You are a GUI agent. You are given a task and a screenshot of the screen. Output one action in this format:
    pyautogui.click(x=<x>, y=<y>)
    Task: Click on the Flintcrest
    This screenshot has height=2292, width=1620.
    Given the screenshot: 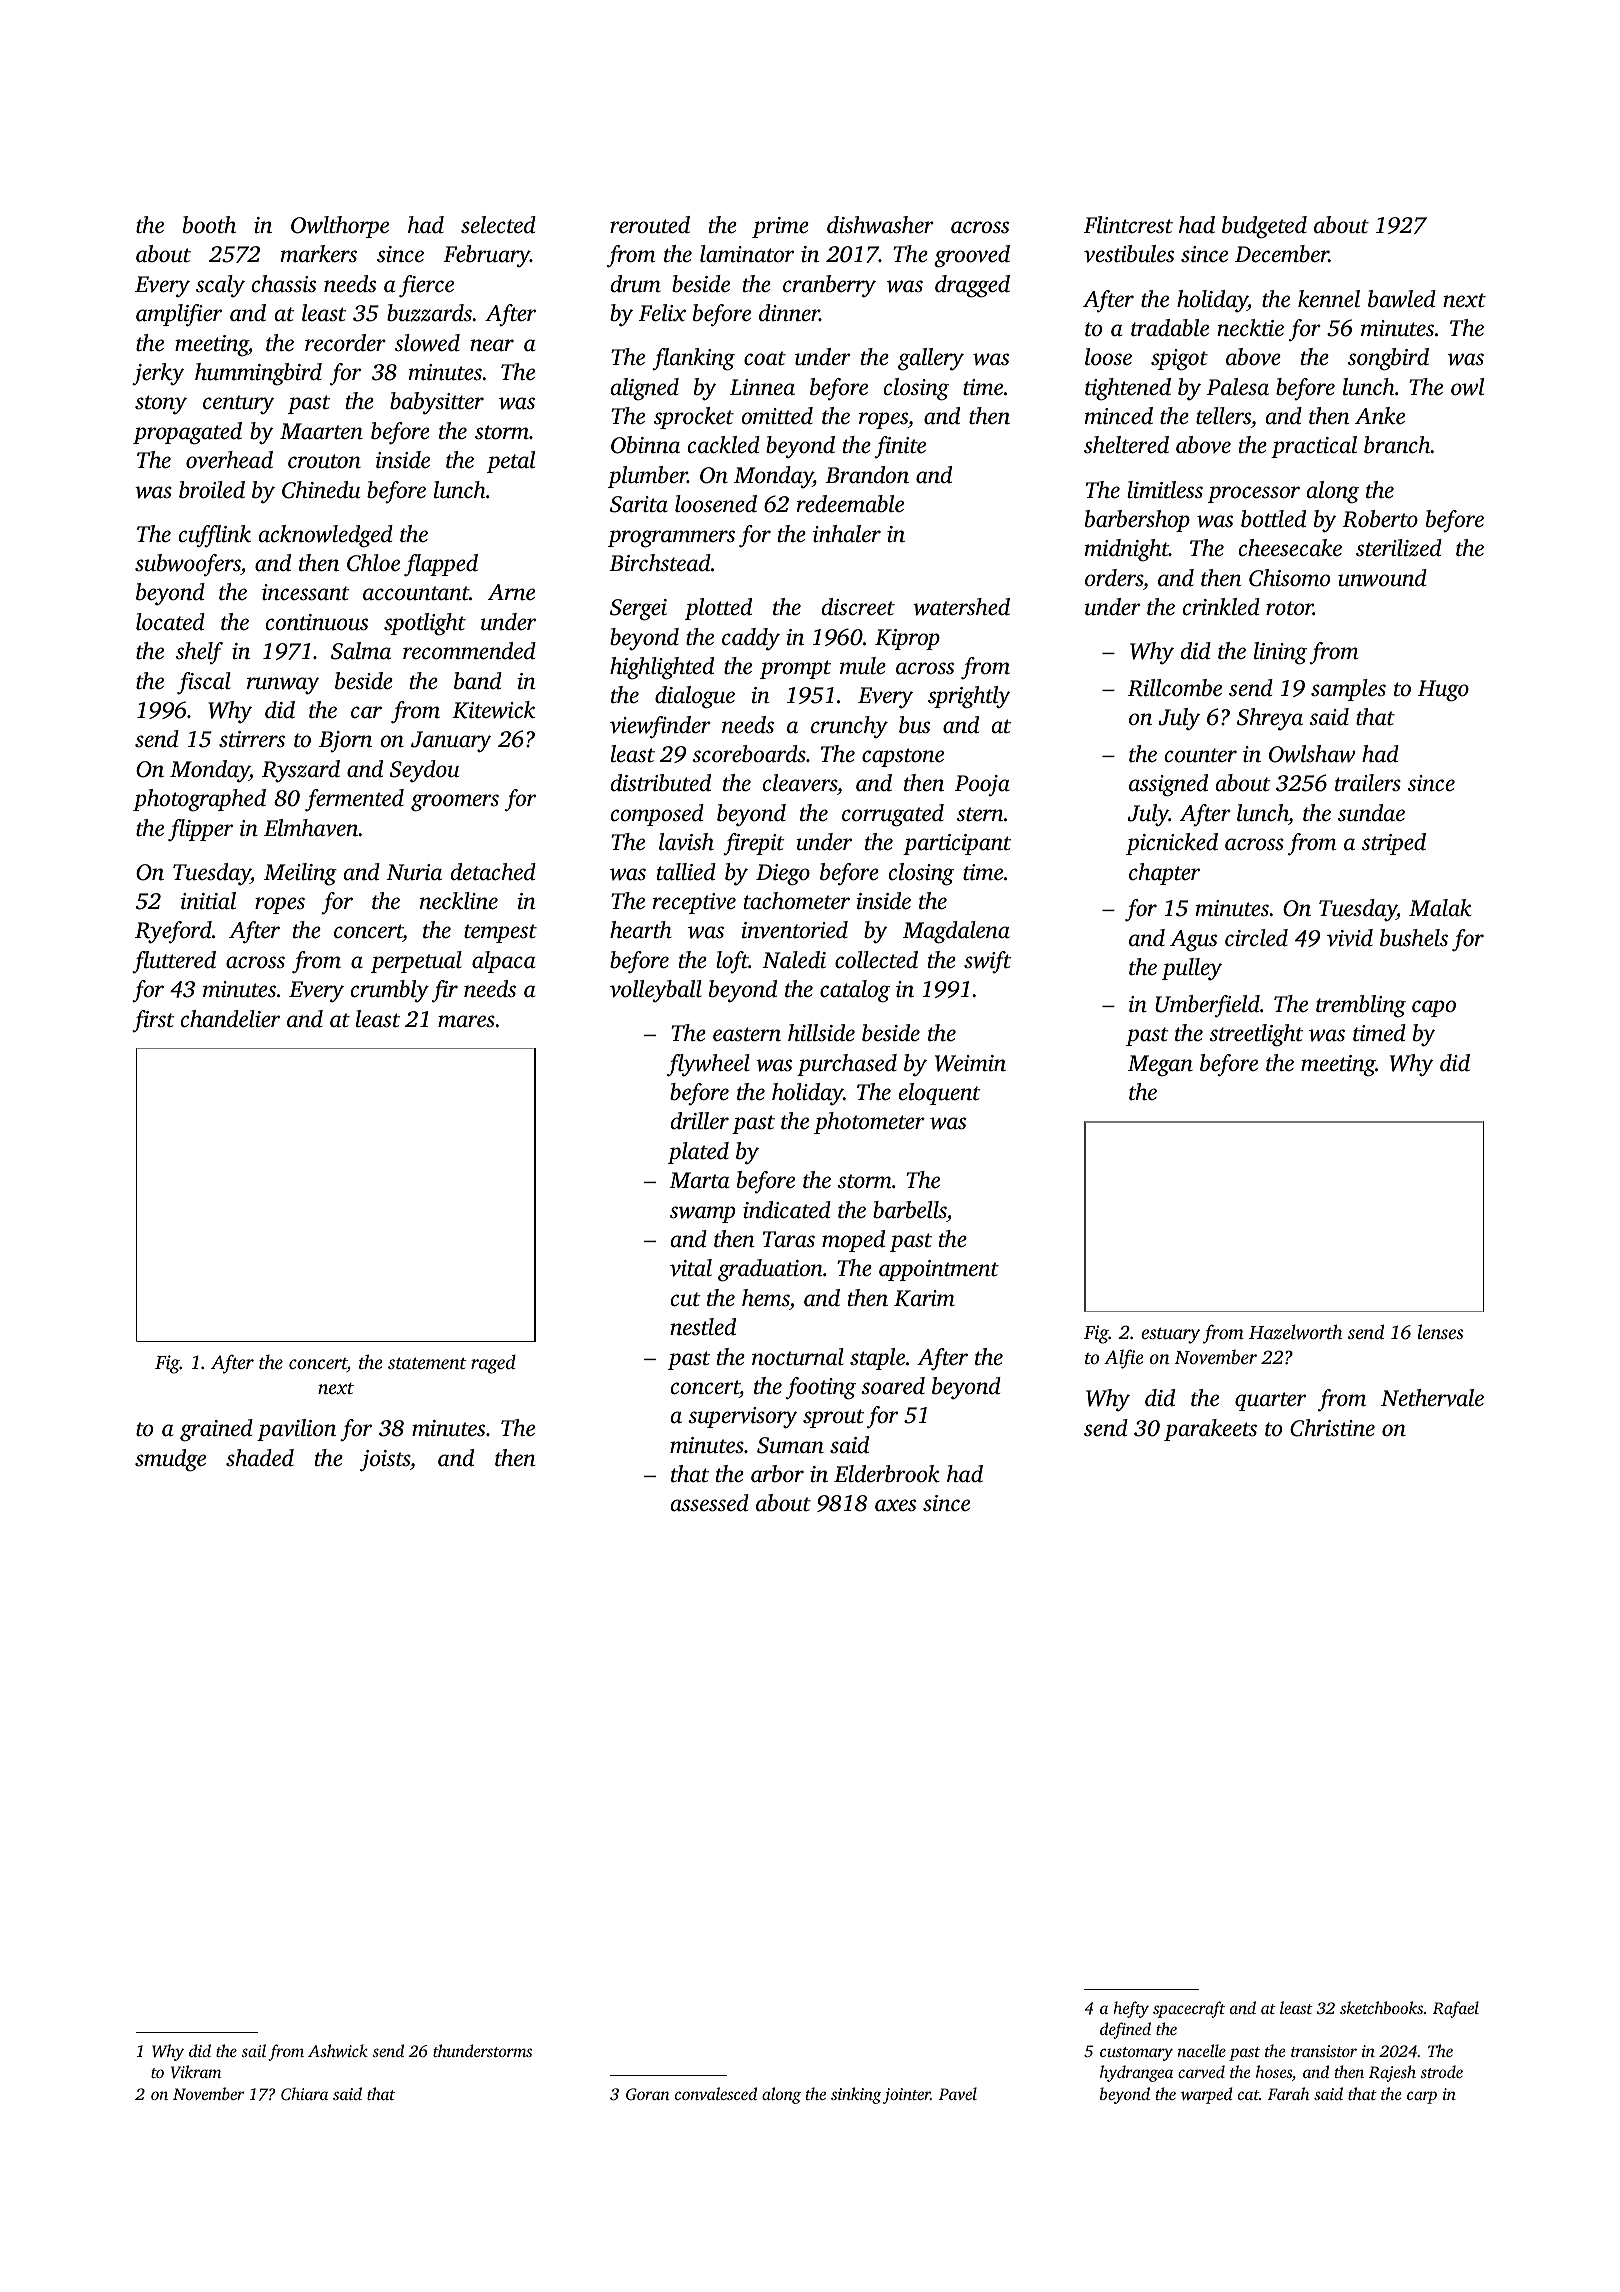 What is the action you would take?
    pyautogui.click(x=1128, y=225)
